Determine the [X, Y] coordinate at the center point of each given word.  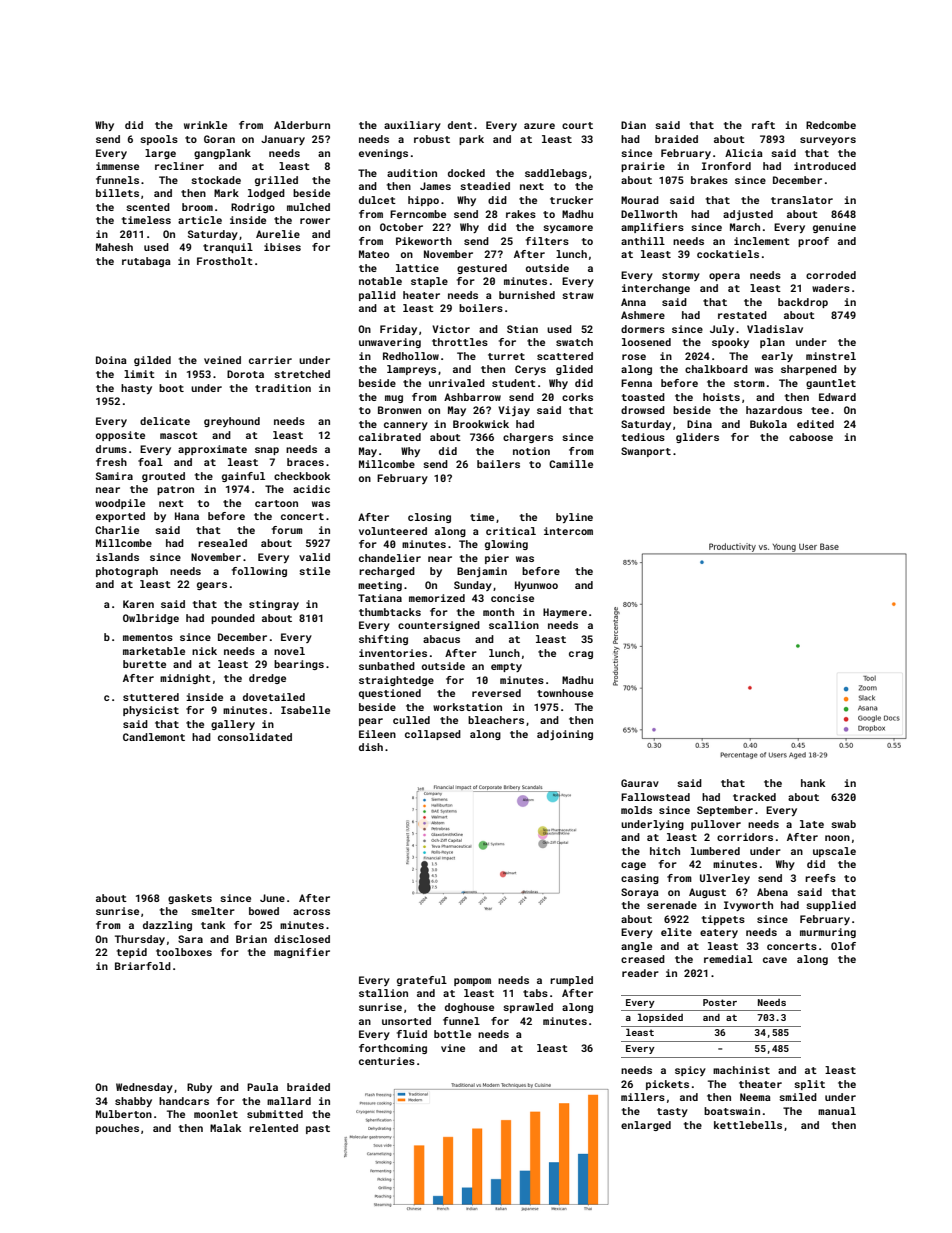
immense [117, 166]
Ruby [199, 1088]
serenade [672, 905]
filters [547, 241]
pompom [472, 982]
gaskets [190, 899]
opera [724, 277]
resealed [222, 543]
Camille [571, 464]
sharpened [809, 370]
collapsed [433, 735]
